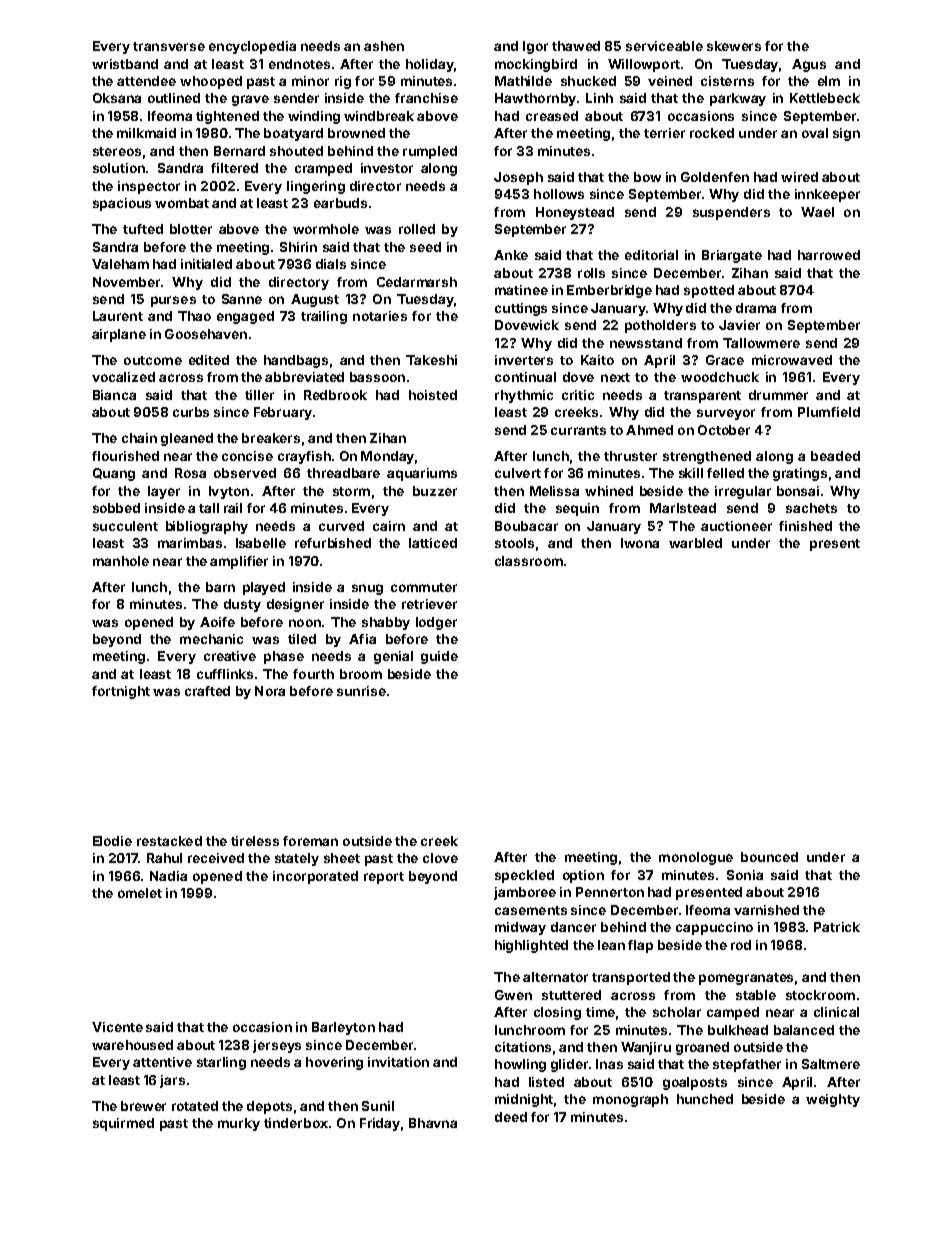  I want to click on clove, so click(440, 858).
